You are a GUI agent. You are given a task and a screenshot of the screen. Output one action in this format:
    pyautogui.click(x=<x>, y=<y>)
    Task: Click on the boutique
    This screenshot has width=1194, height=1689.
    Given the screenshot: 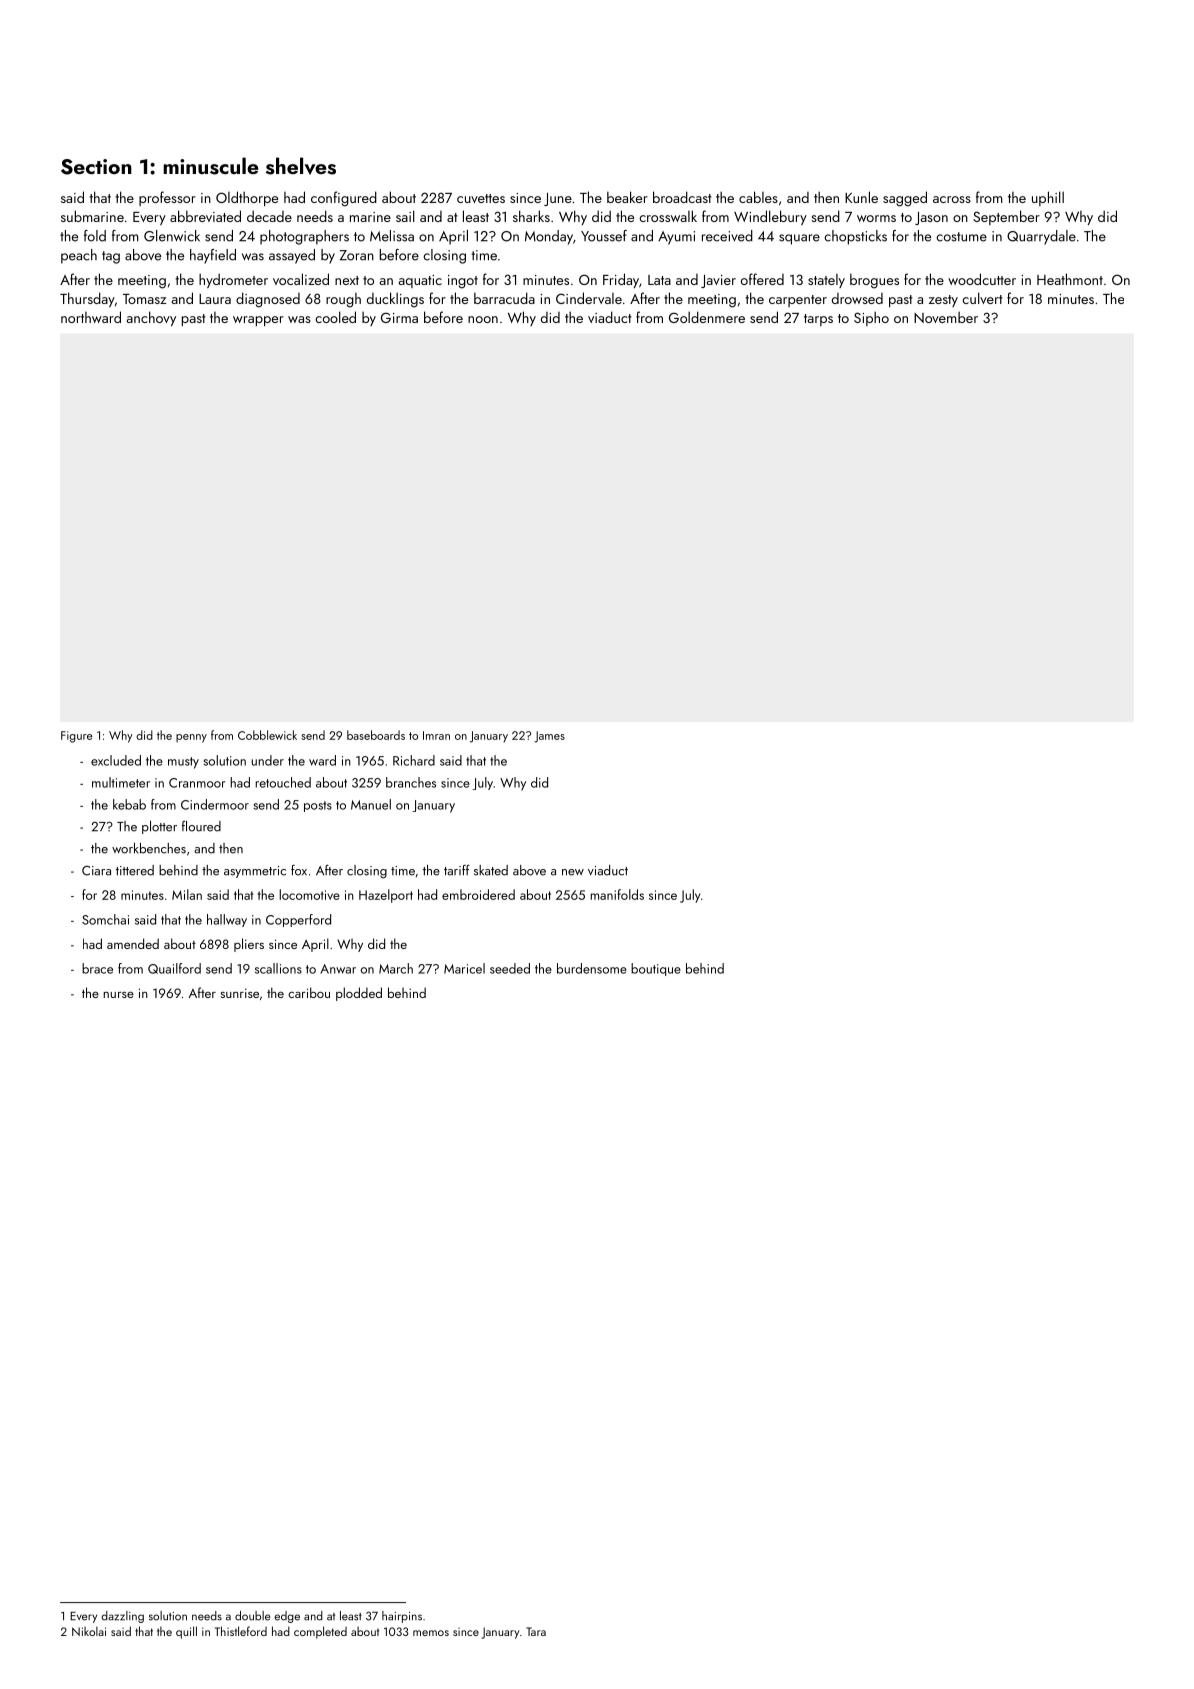 What is the action you would take?
    pyautogui.click(x=656, y=969)
